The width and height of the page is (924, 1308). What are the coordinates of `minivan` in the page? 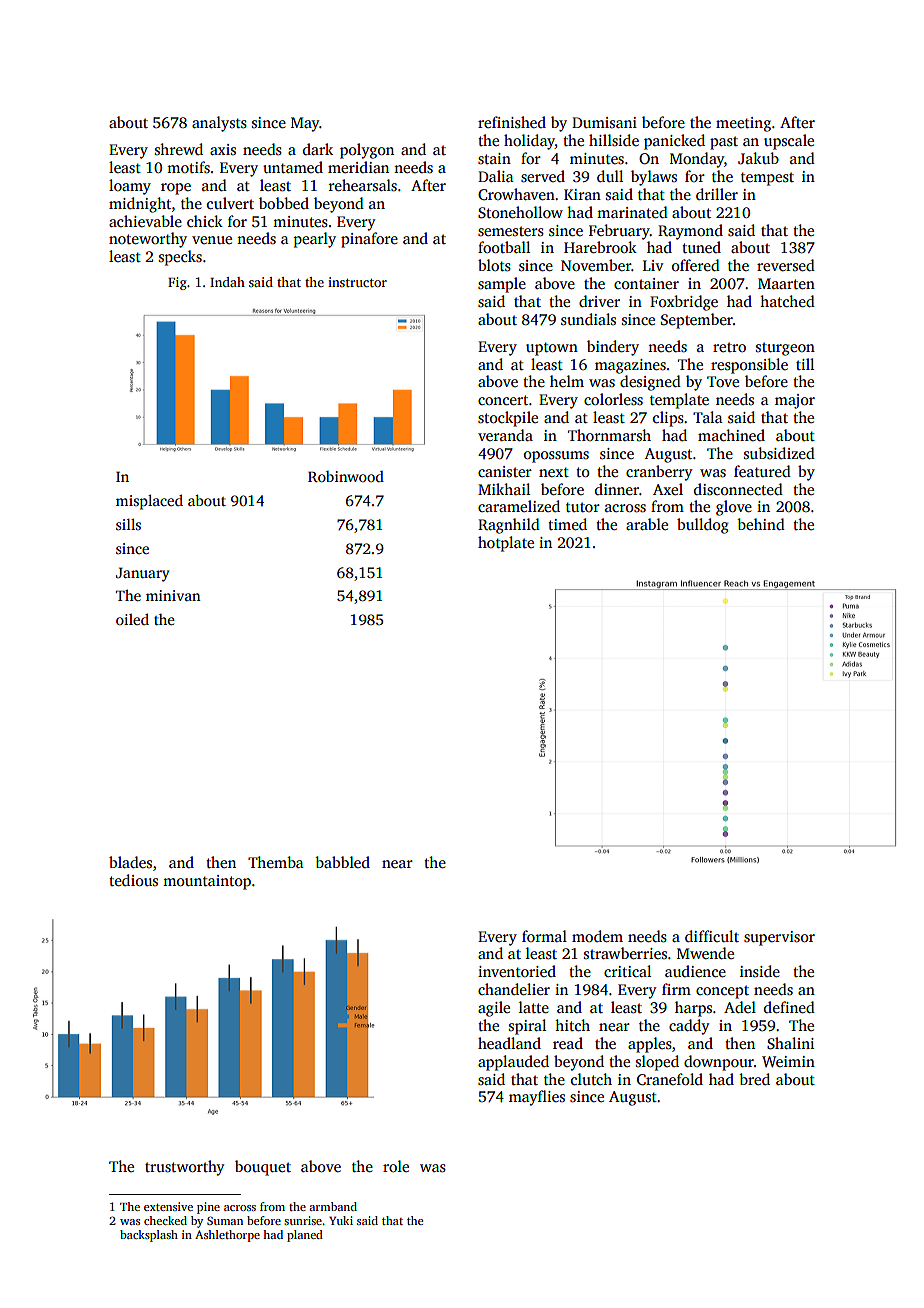 It's located at (173, 595).
